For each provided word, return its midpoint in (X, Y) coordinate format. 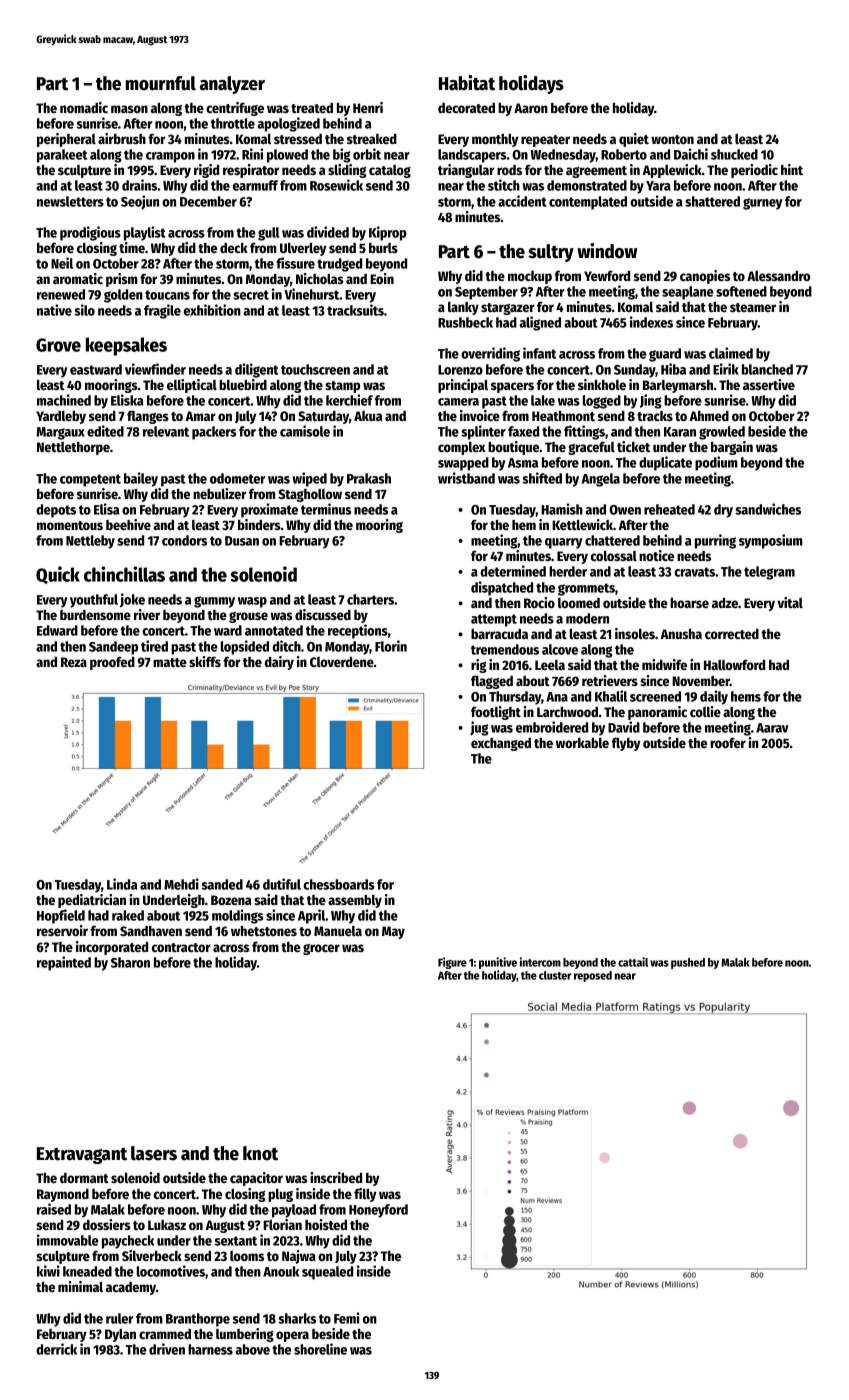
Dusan (242, 541)
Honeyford (378, 1211)
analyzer (232, 85)
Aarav (772, 728)
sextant (236, 1241)
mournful (161, 83)
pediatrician (92, 901)
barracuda (499, 634)
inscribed (336, 1177)
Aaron (531, 108)
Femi (347, 1318)
